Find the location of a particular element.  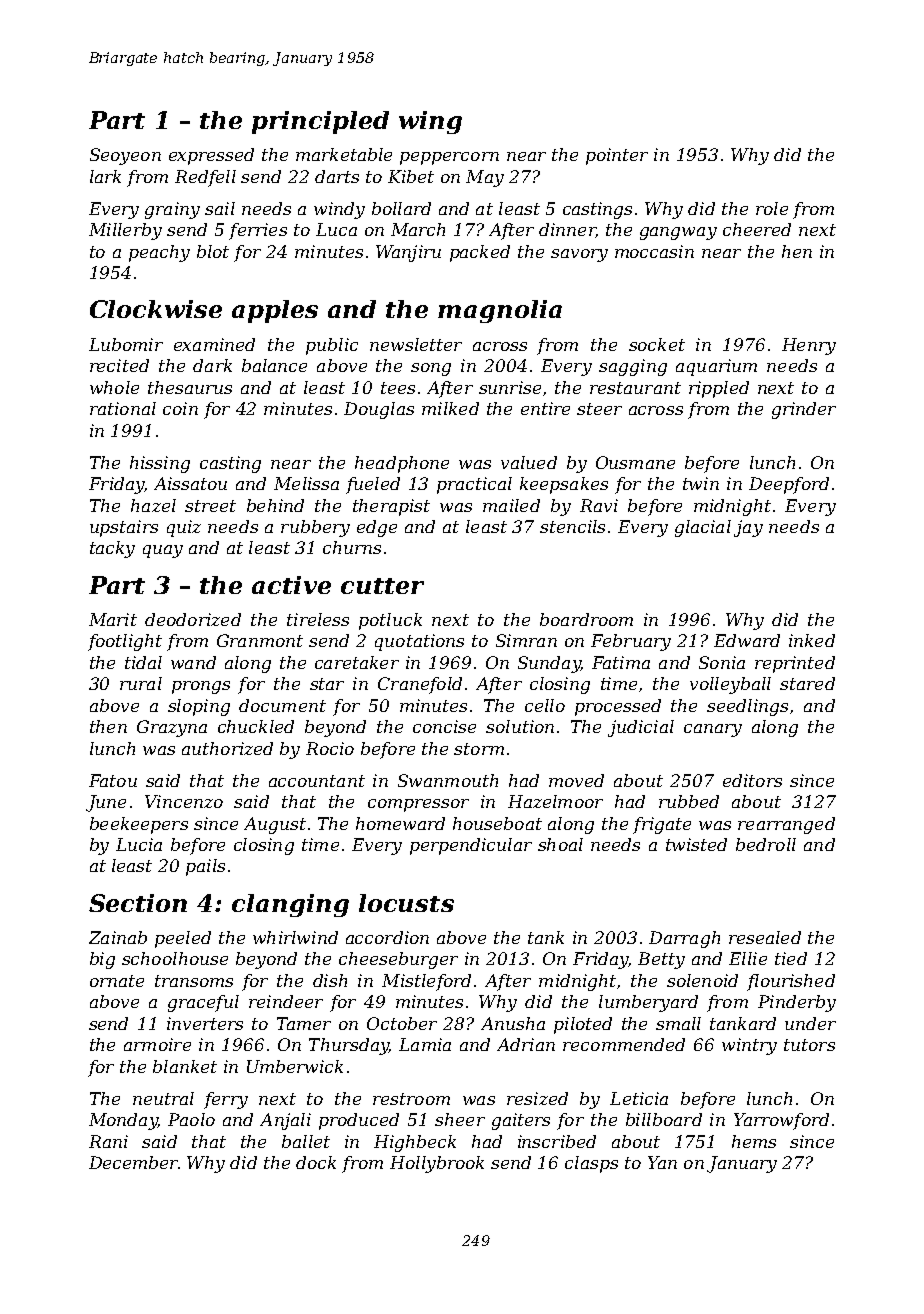

pointer is located at coordinates (617, 156).
